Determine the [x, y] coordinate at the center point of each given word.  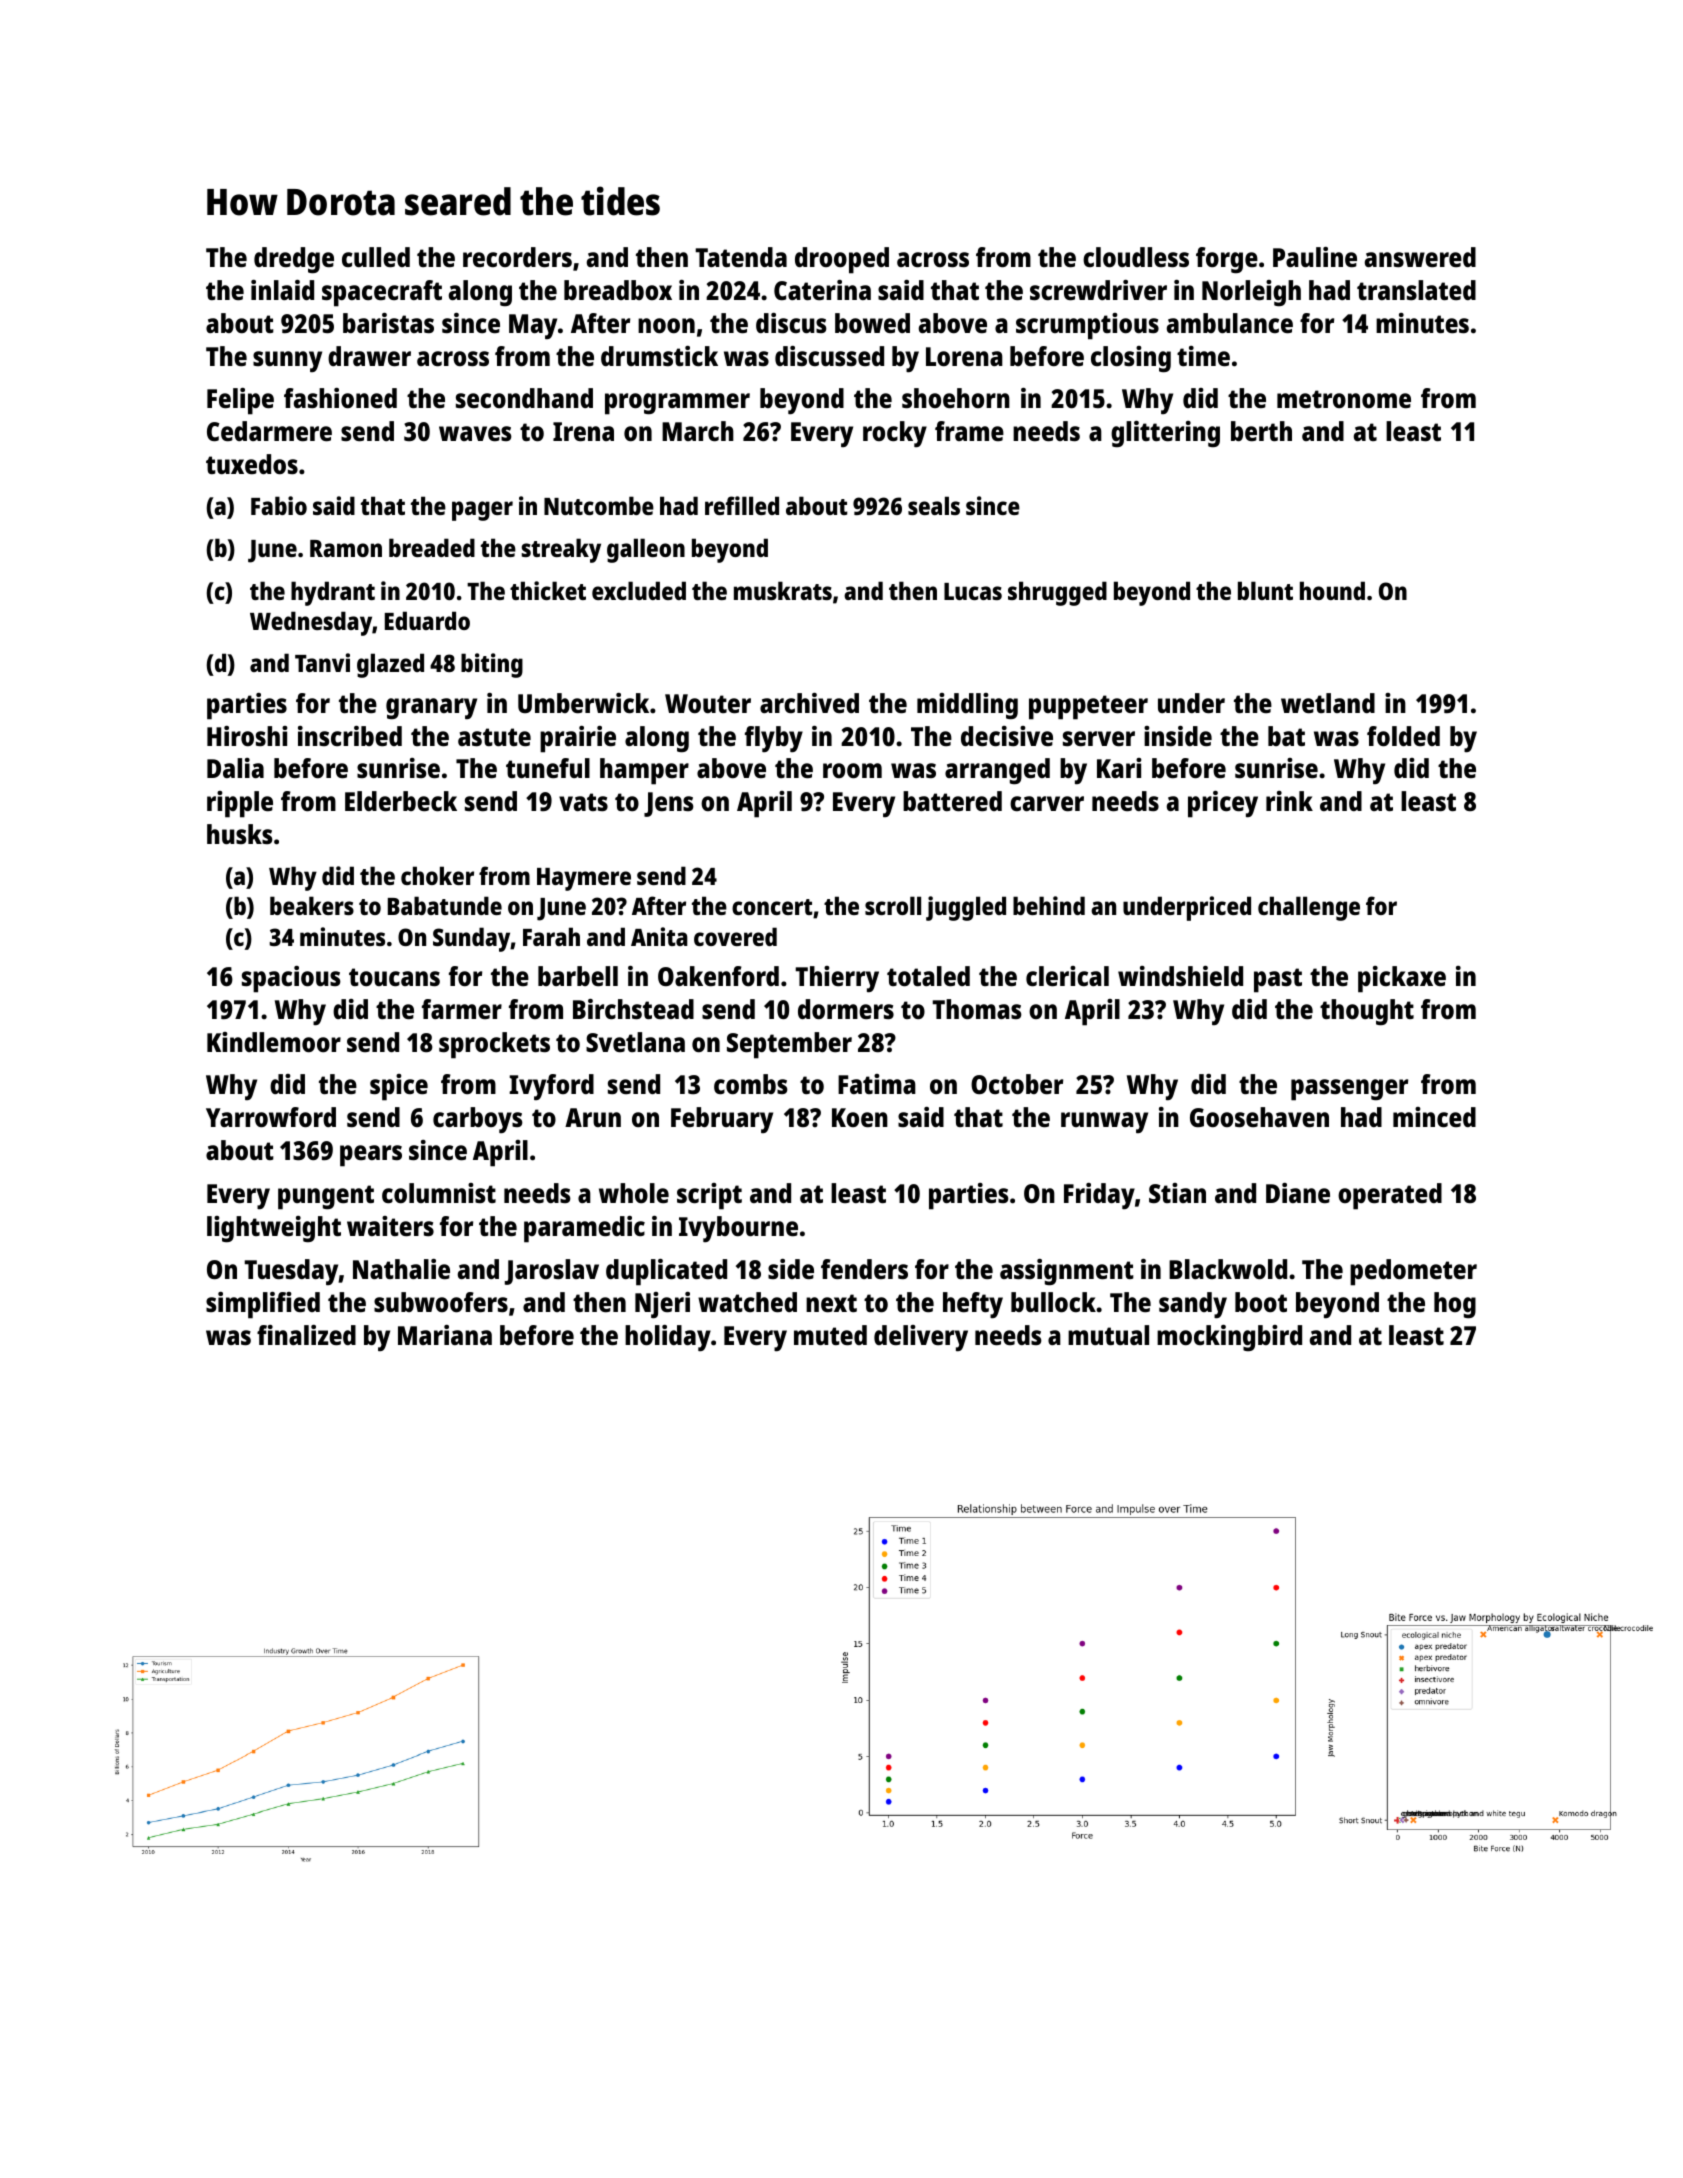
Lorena [964, 356]
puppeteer [1088, 707]
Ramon [346, 548]
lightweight [274, 1229]
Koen [860, 1117]
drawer [369, 356]
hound [1332, 590]
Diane [1298, 1193]
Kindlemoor [274, 1042]
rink [1289, 801]
